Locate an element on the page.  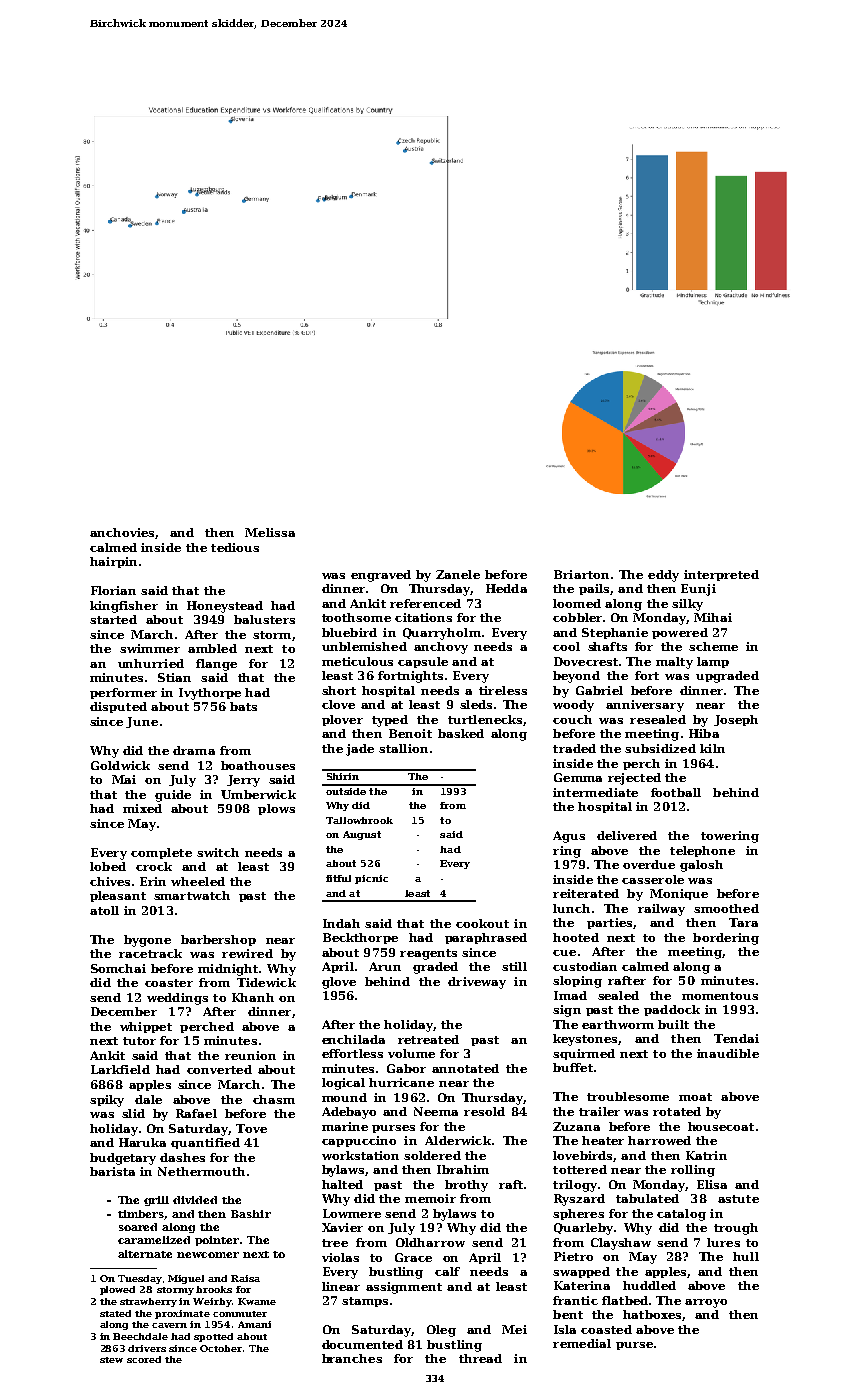
hurricane is located at coordinates (401, 1082).
